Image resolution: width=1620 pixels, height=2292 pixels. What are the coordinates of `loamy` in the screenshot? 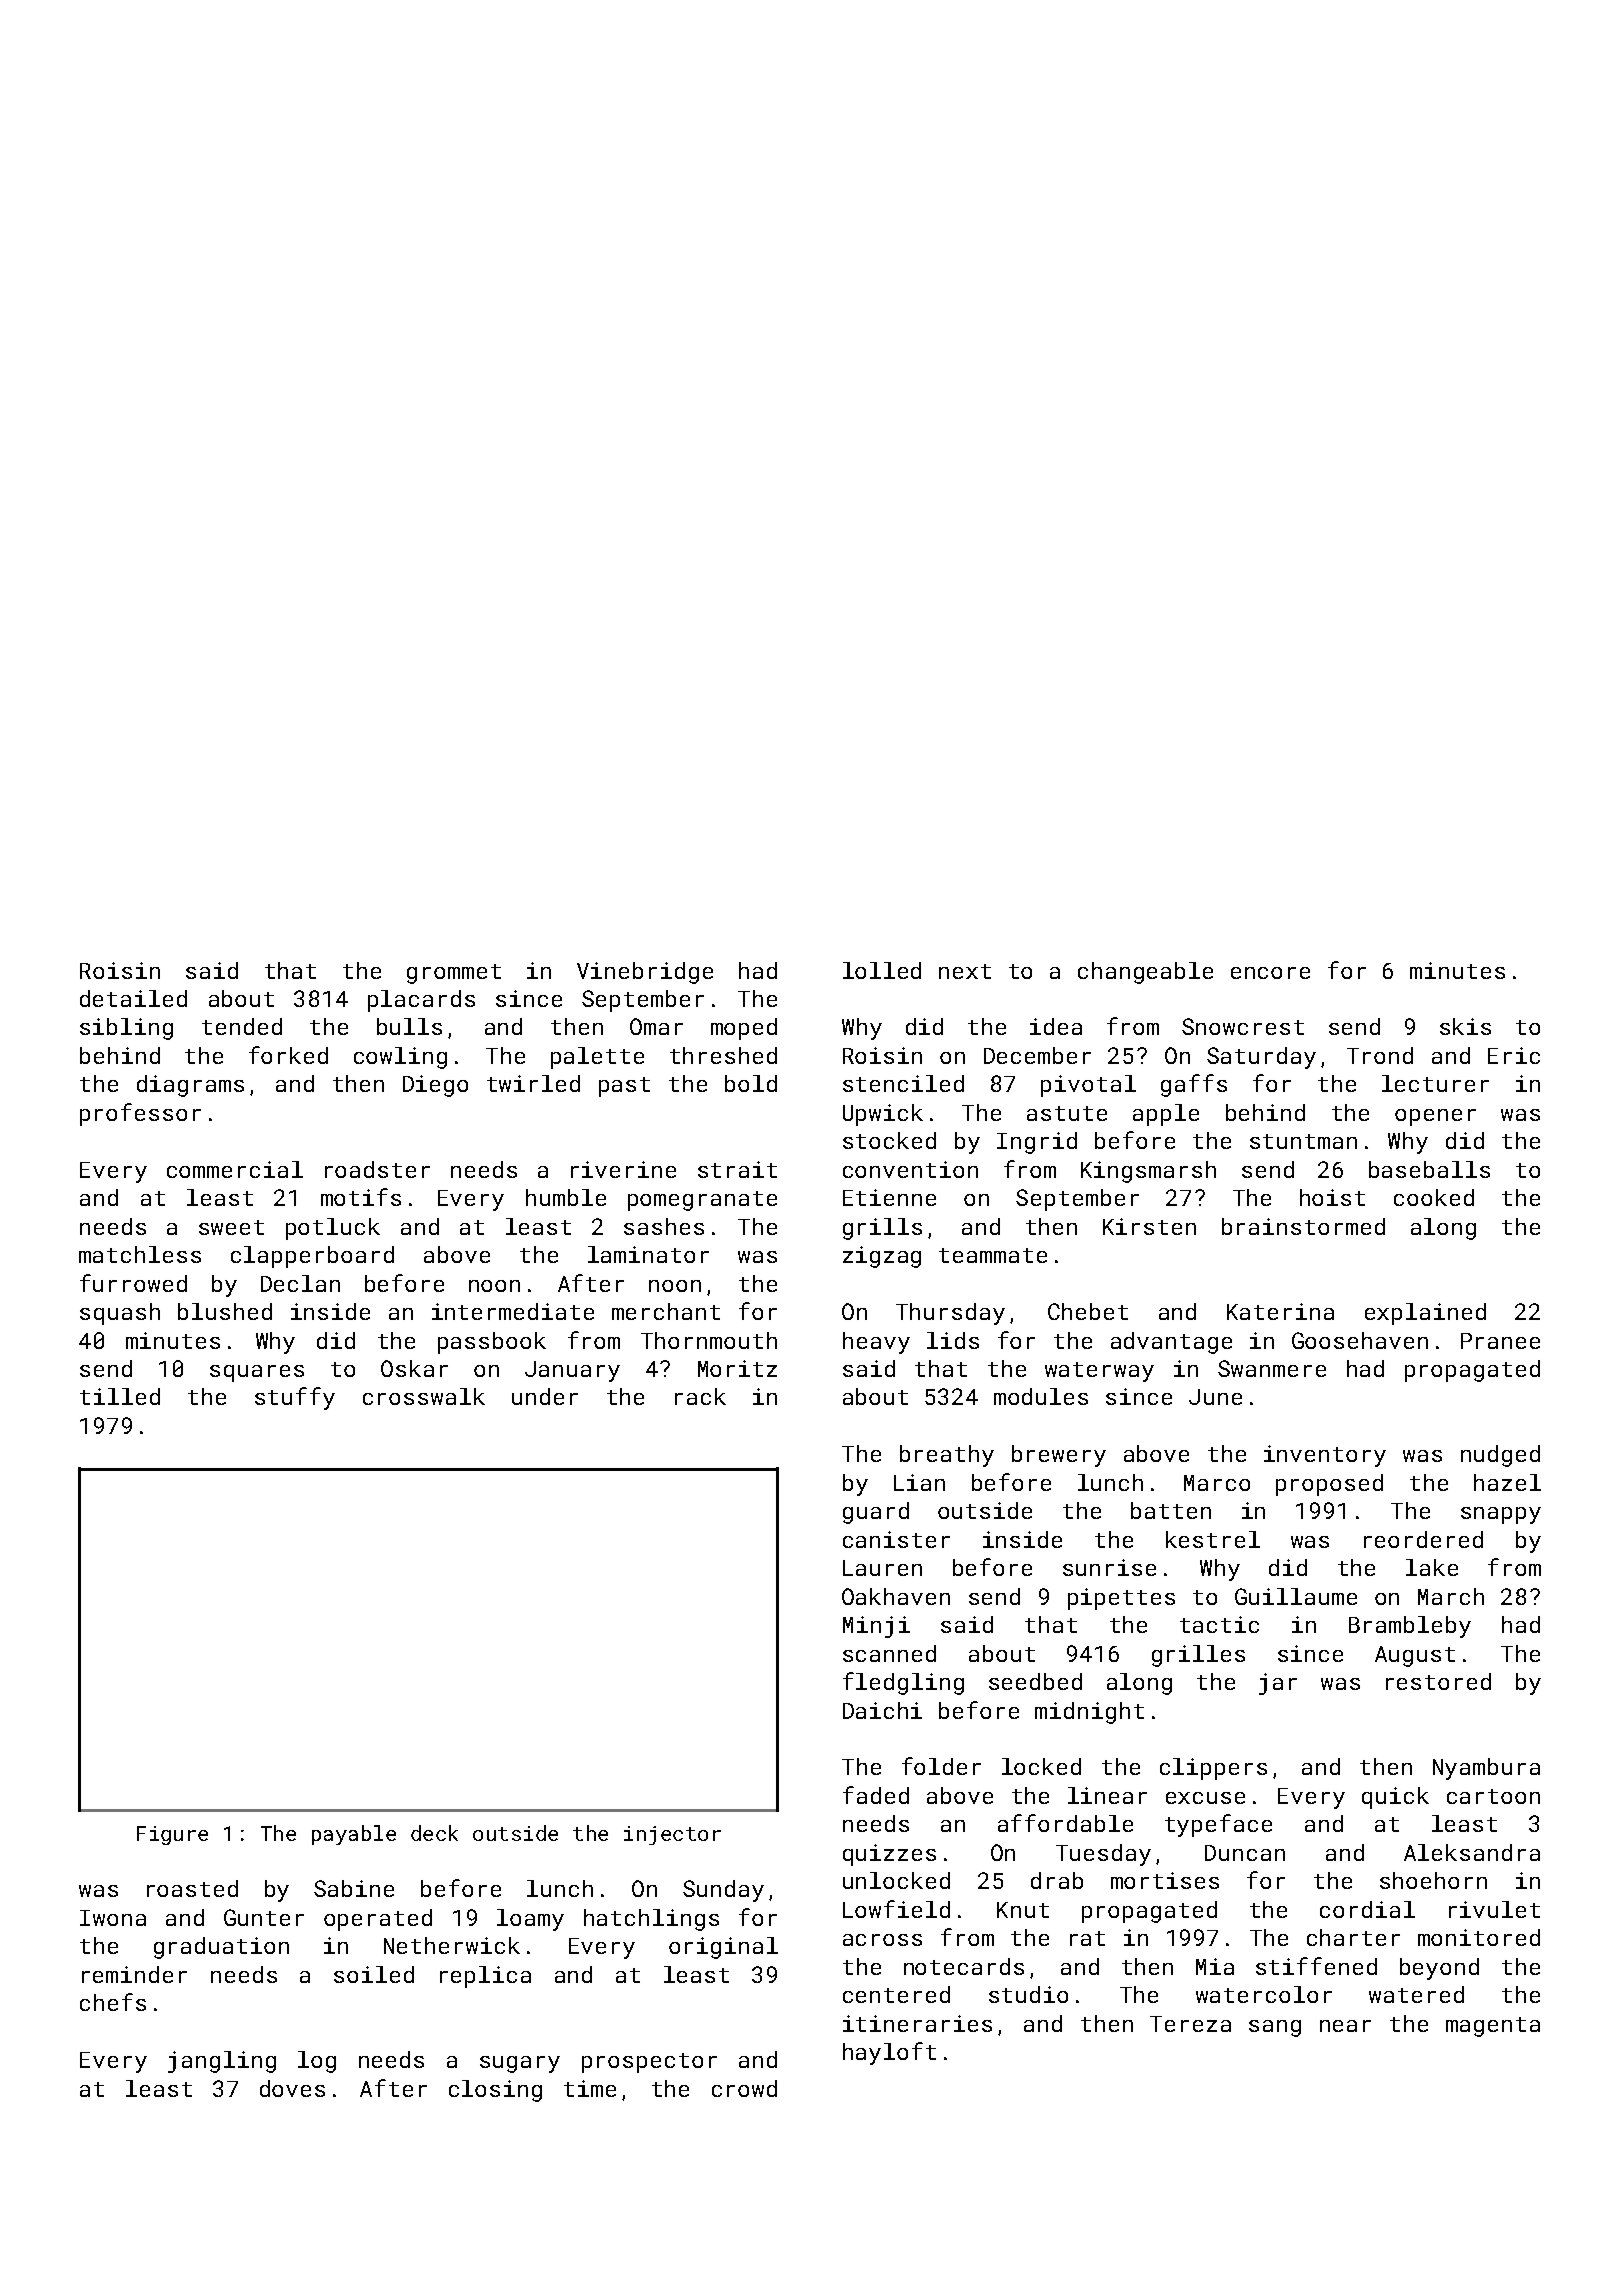 It's located at (530, 1920).
